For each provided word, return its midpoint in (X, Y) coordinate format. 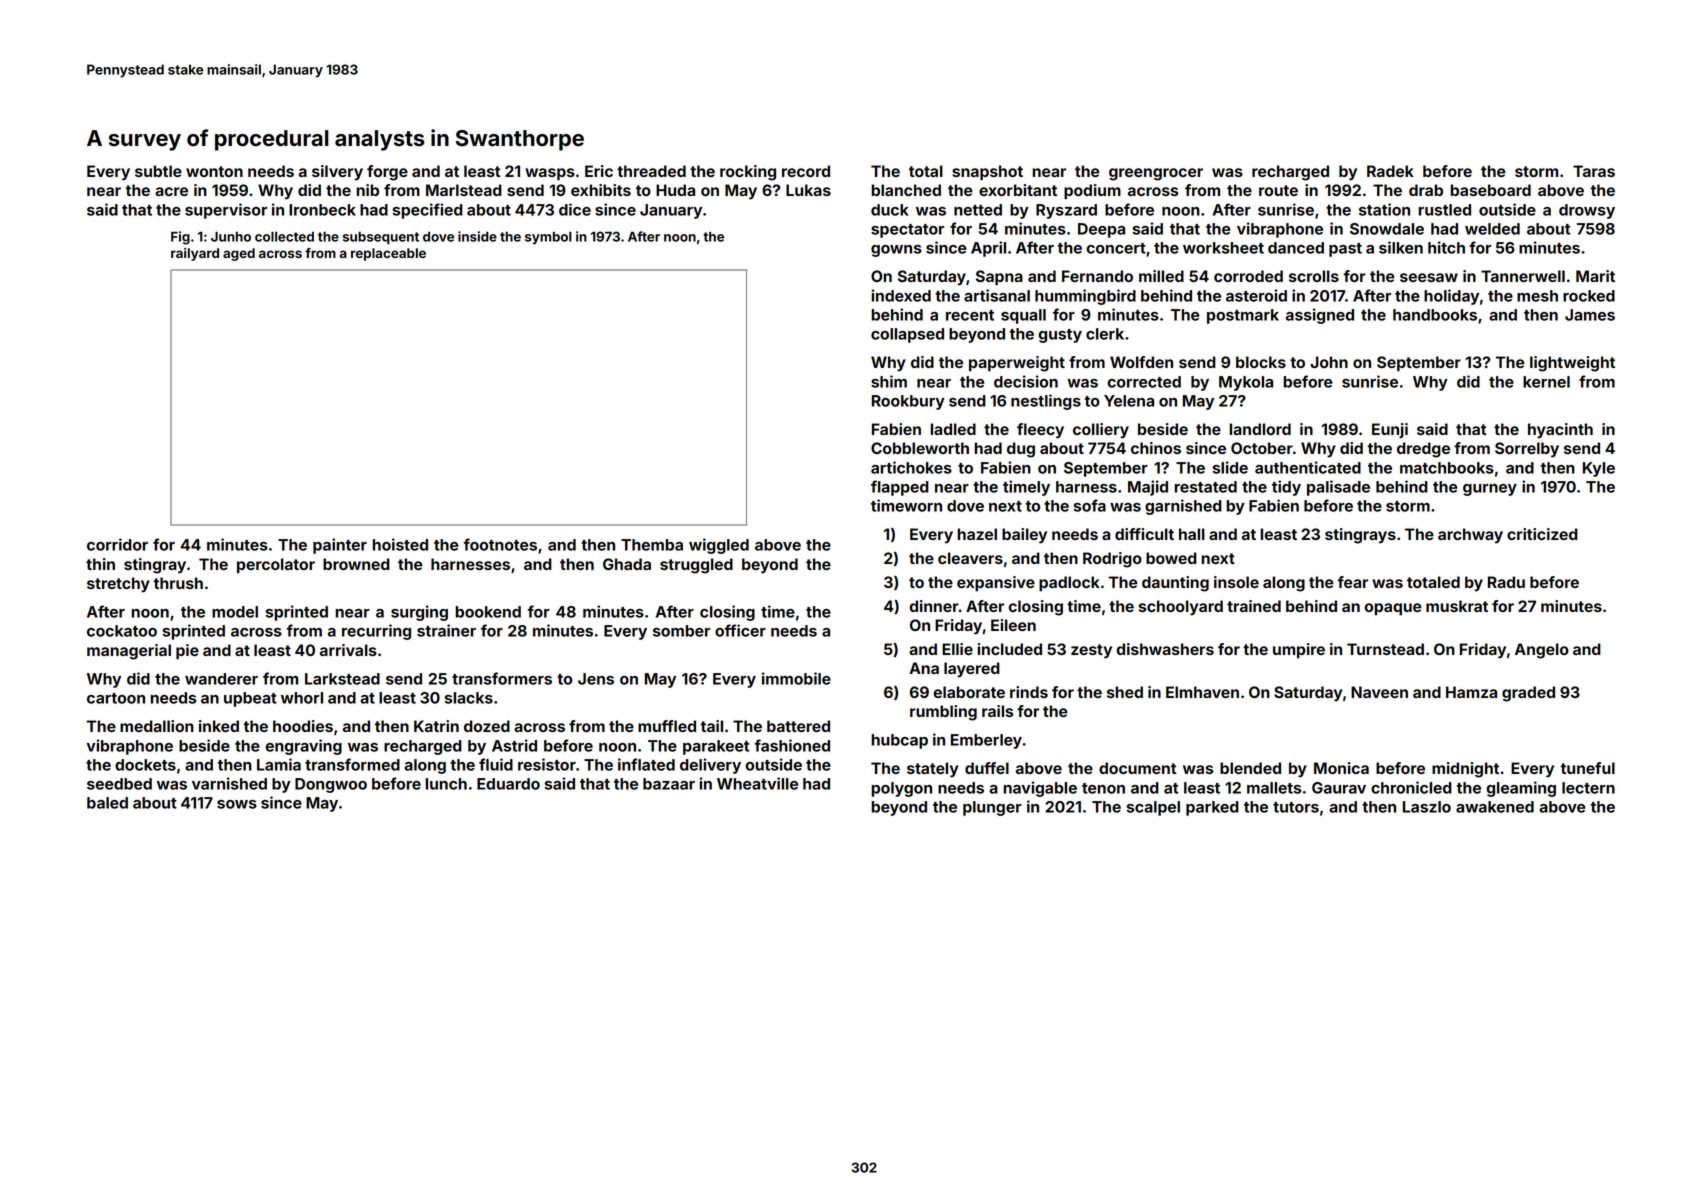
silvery (337, 173)
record (806, 171)
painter (340, 546)
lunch (446, 784)
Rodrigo (1112, 560)
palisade (1338, 488)
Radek (1390, 171)
